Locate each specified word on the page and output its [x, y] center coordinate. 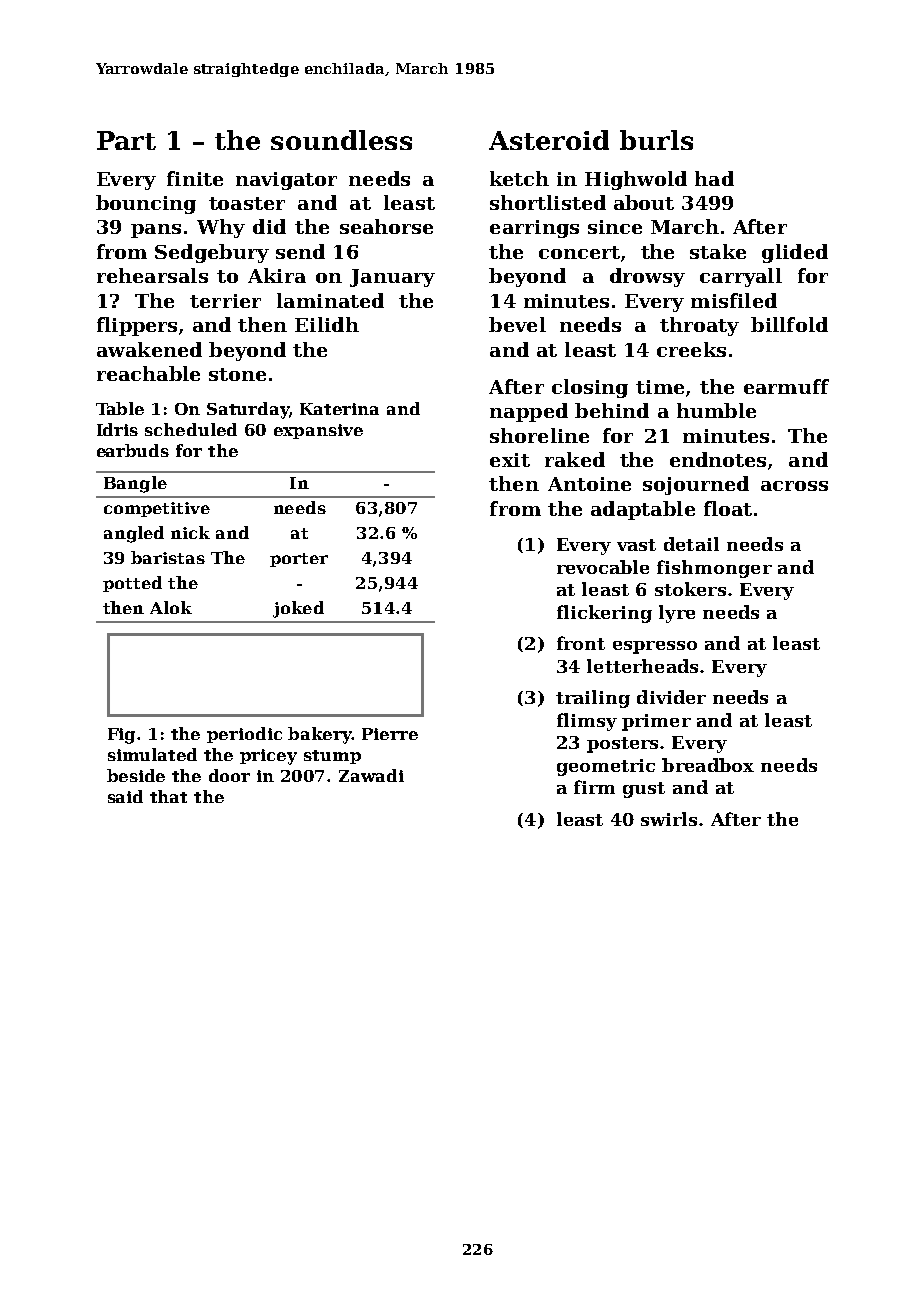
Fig [121, 736]
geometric [606, 767]
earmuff [786, 386]
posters [622, 745]
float [728, 508]
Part [126, 140]
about [644, 202]
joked [298, 609]
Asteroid [549, 140]
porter [299, 560]
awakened [149, 349]
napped [529, 412]
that [168, 796]
